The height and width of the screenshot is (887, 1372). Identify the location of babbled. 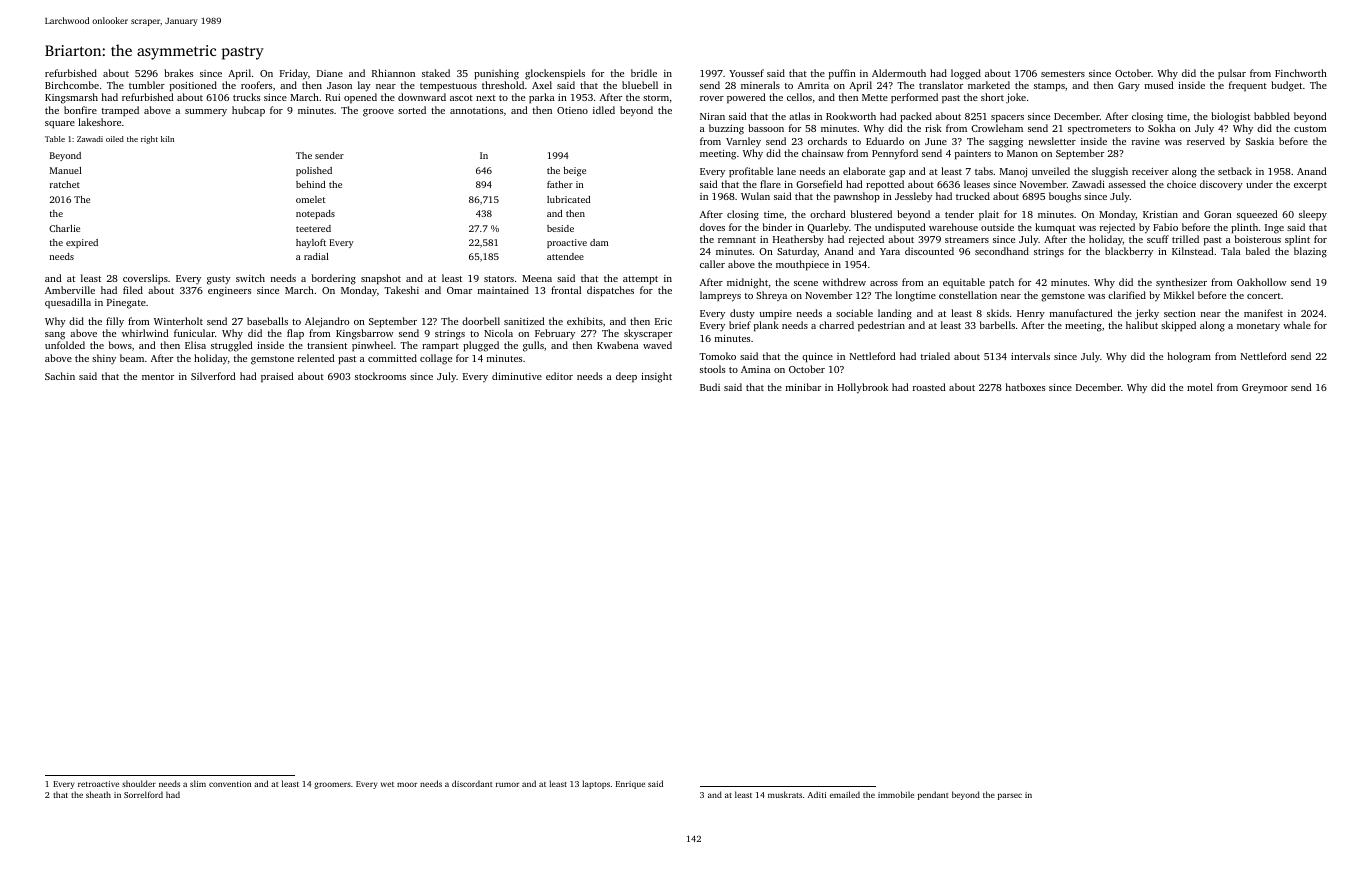
(1272, 116).
